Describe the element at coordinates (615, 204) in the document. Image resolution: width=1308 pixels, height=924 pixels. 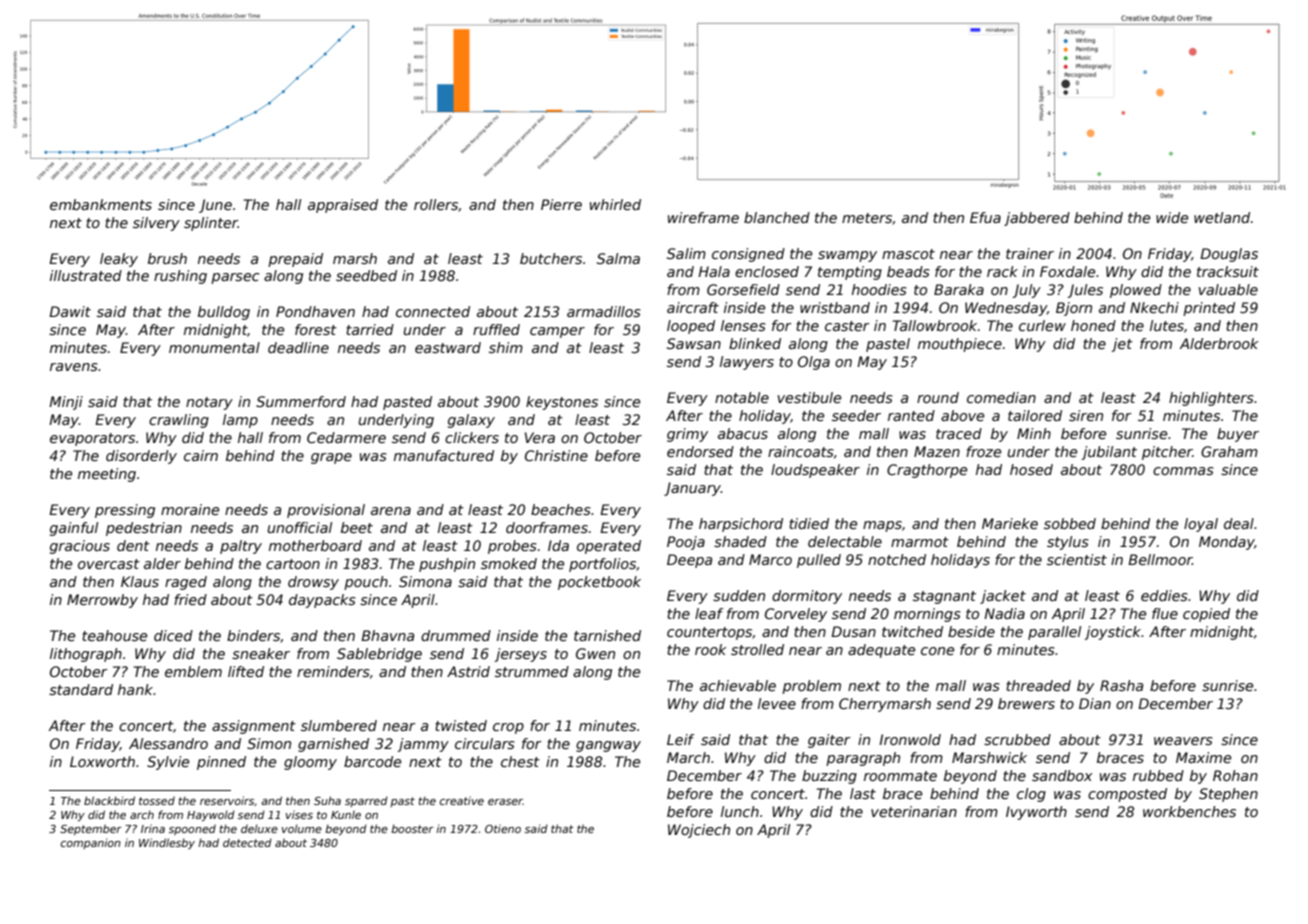
I see `whirled` at that location.
